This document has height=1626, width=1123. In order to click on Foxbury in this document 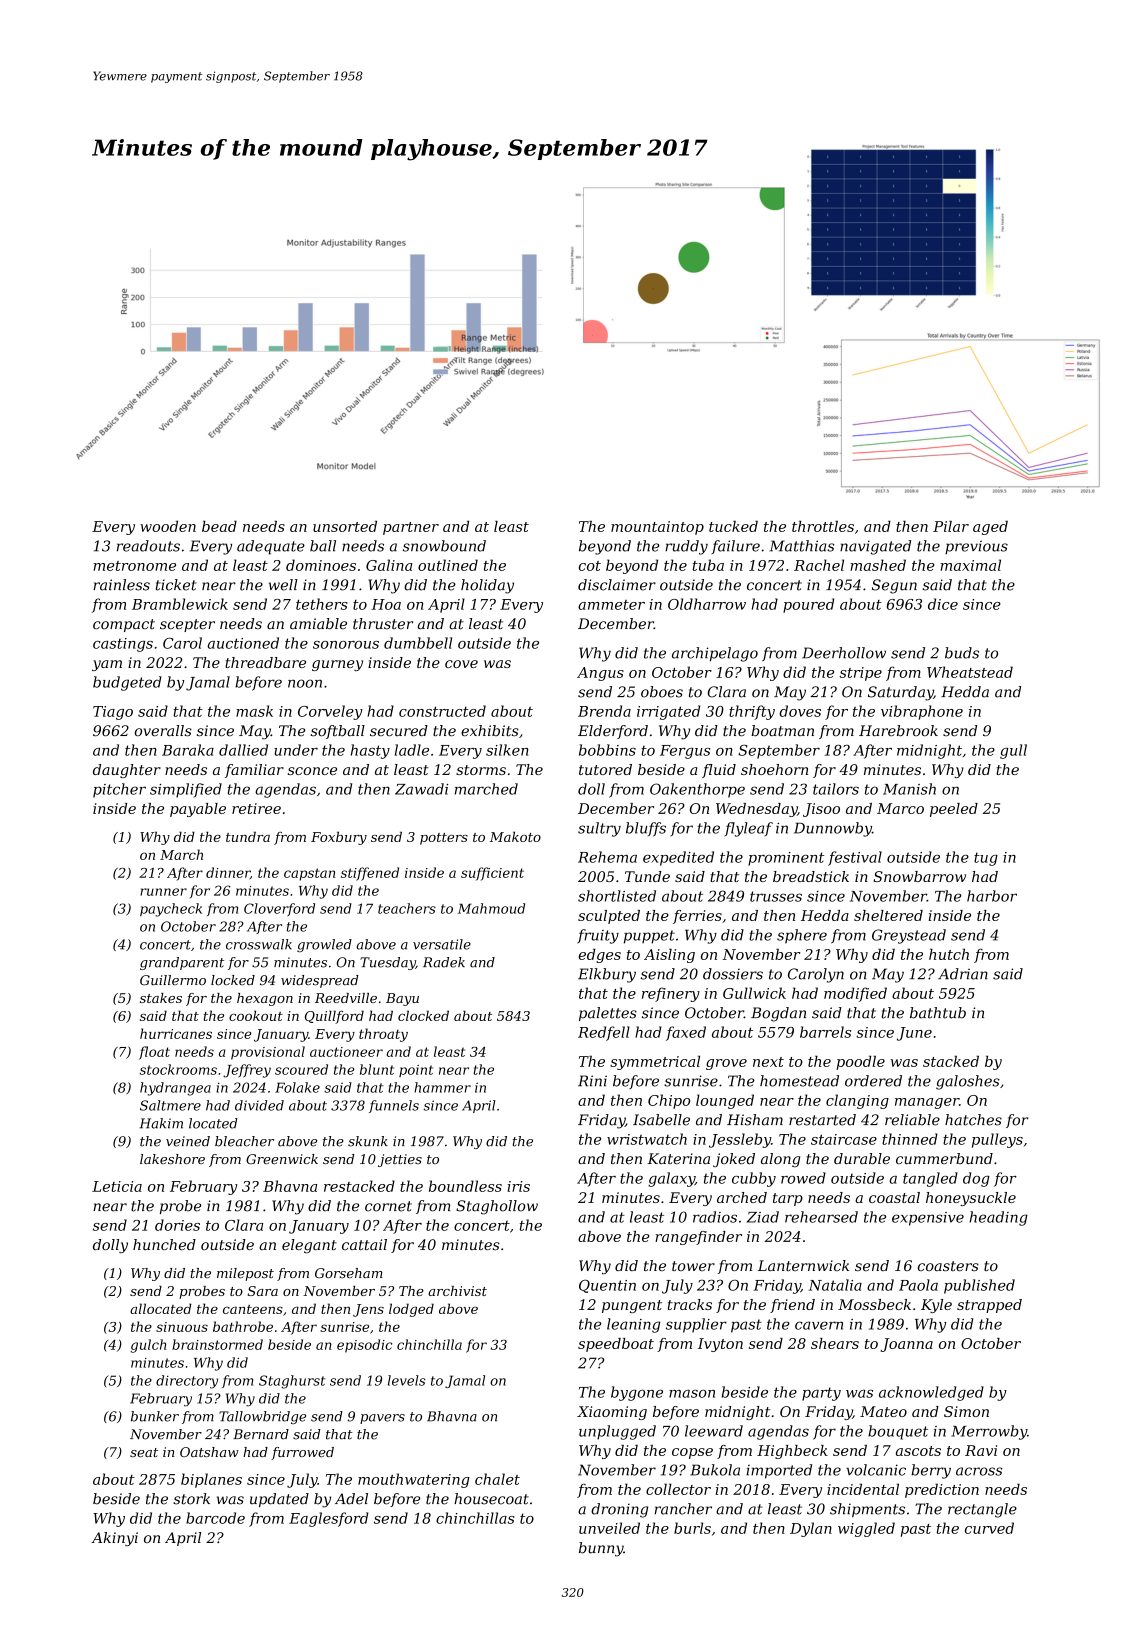, I will do `click(339, 838)`.
